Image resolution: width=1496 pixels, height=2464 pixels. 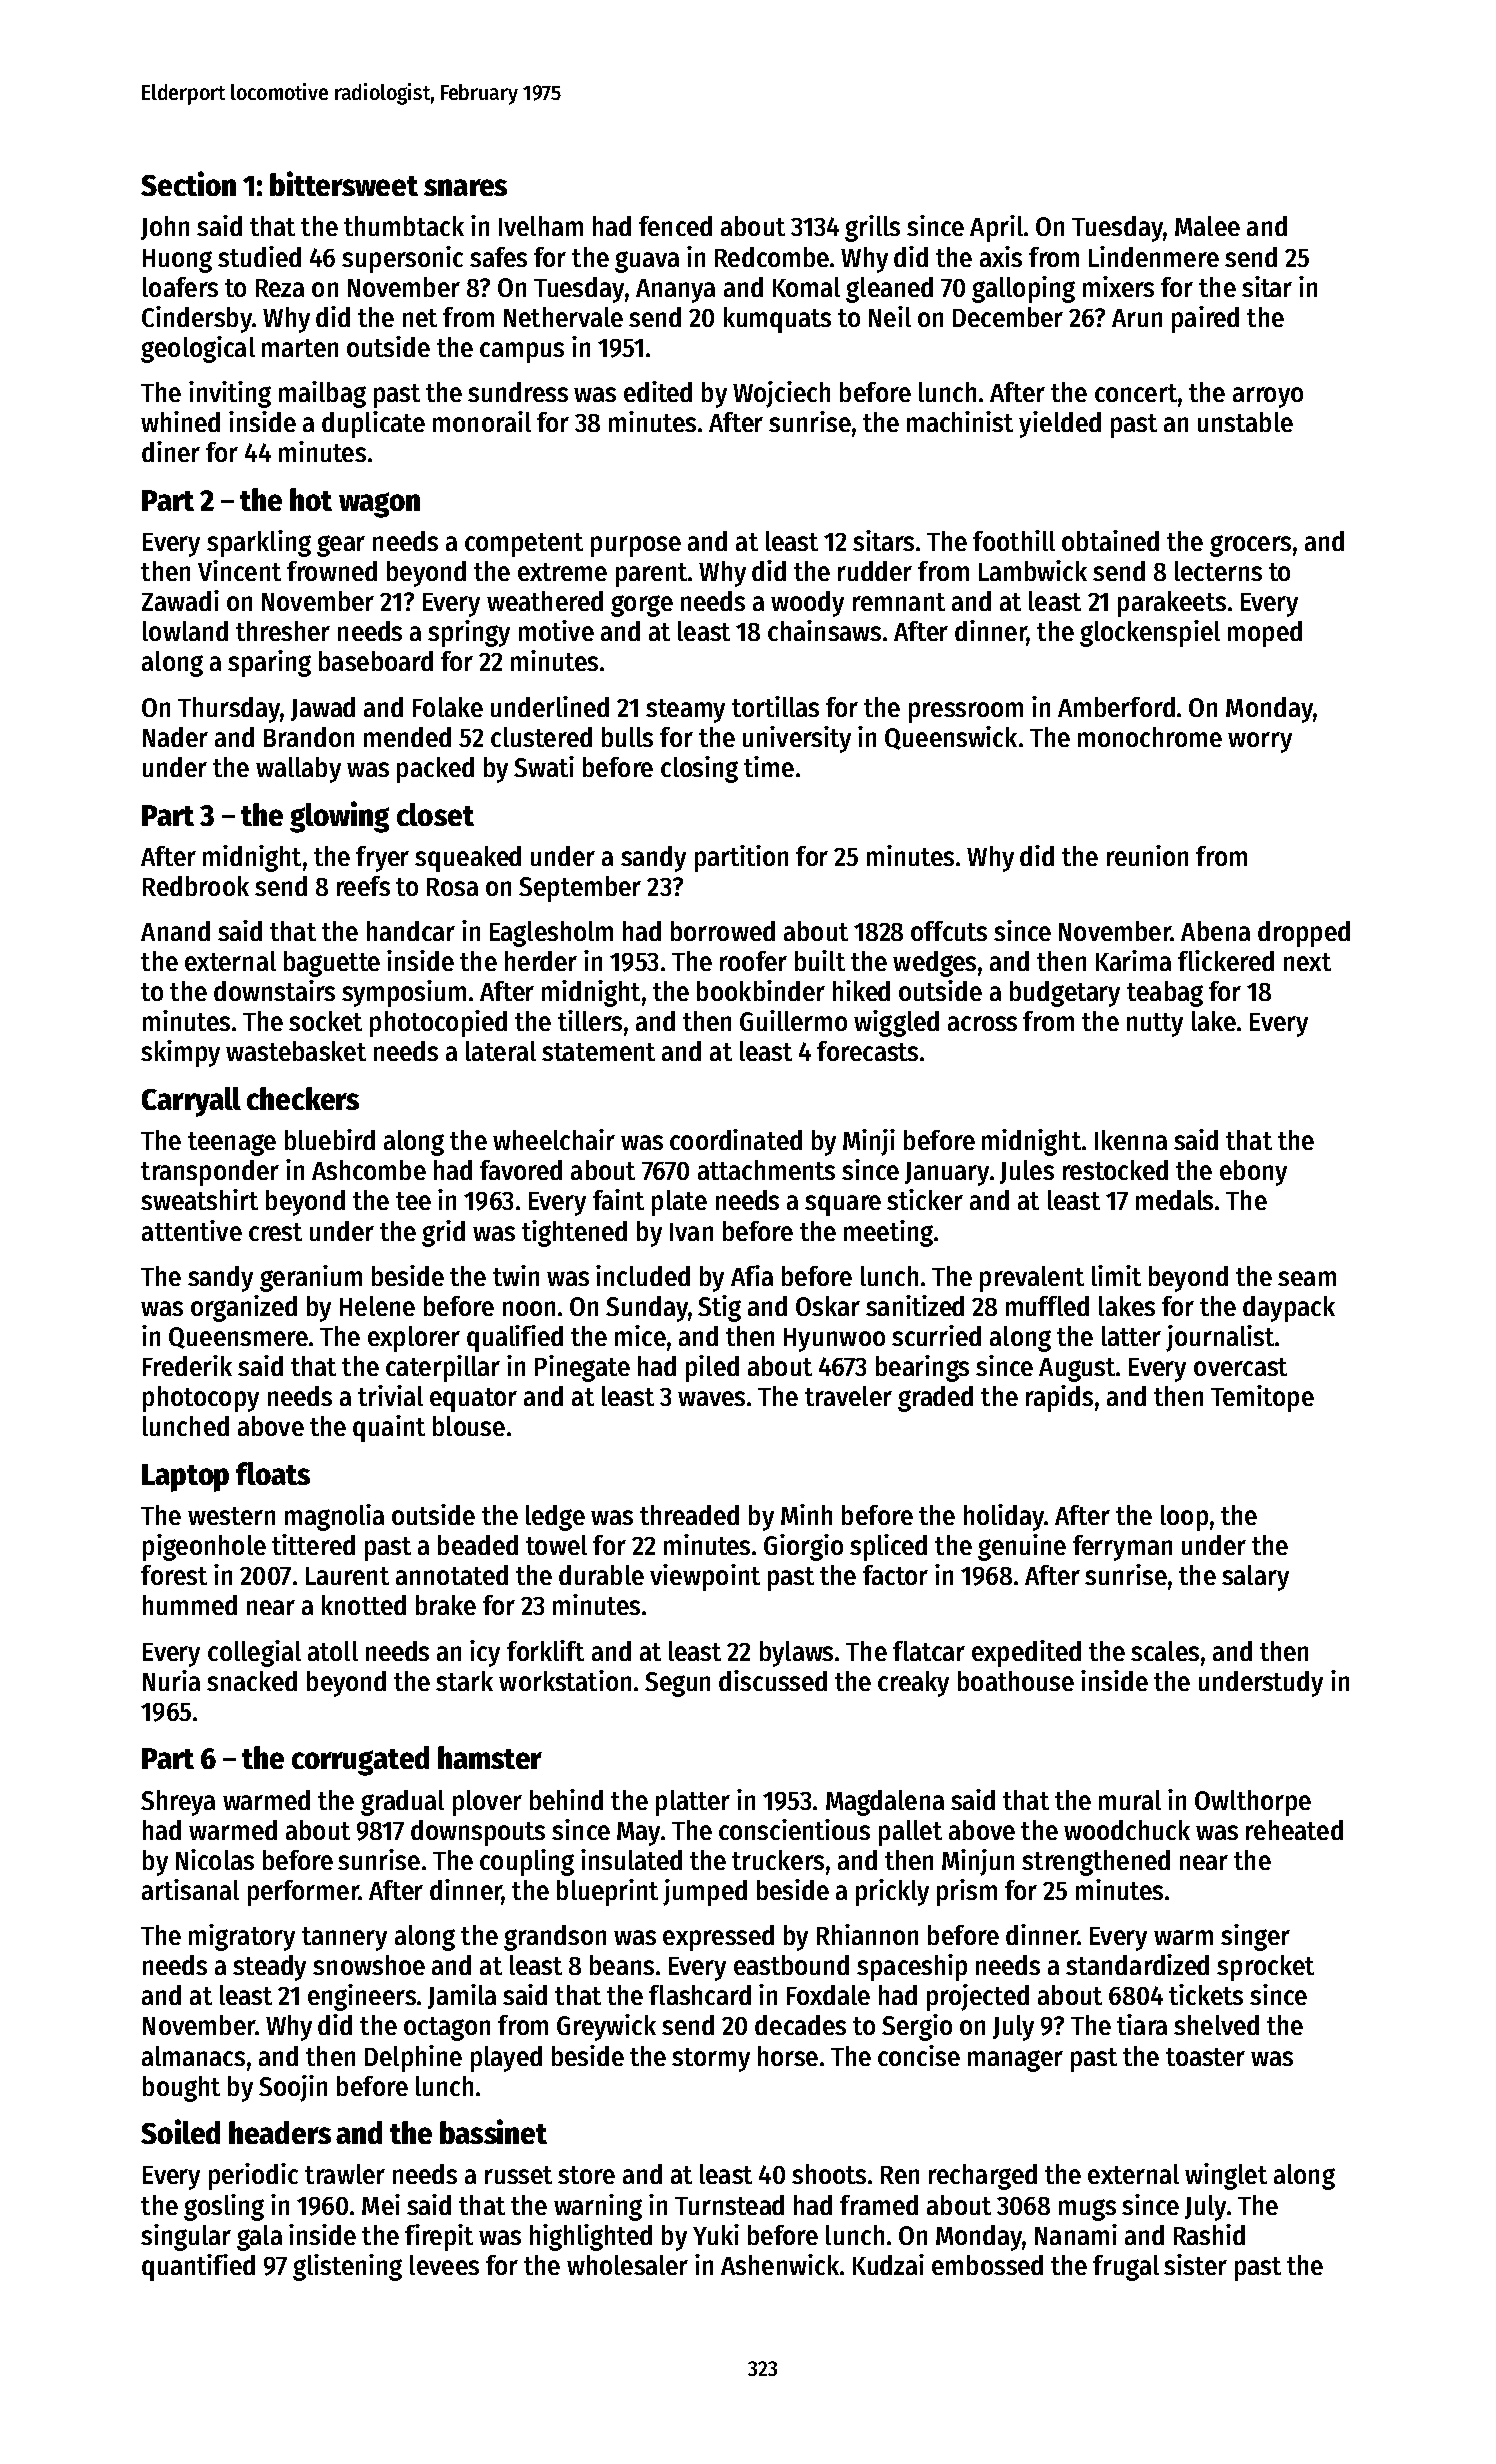 I want to click on Kudzai, so click(x=888, y=2264).
